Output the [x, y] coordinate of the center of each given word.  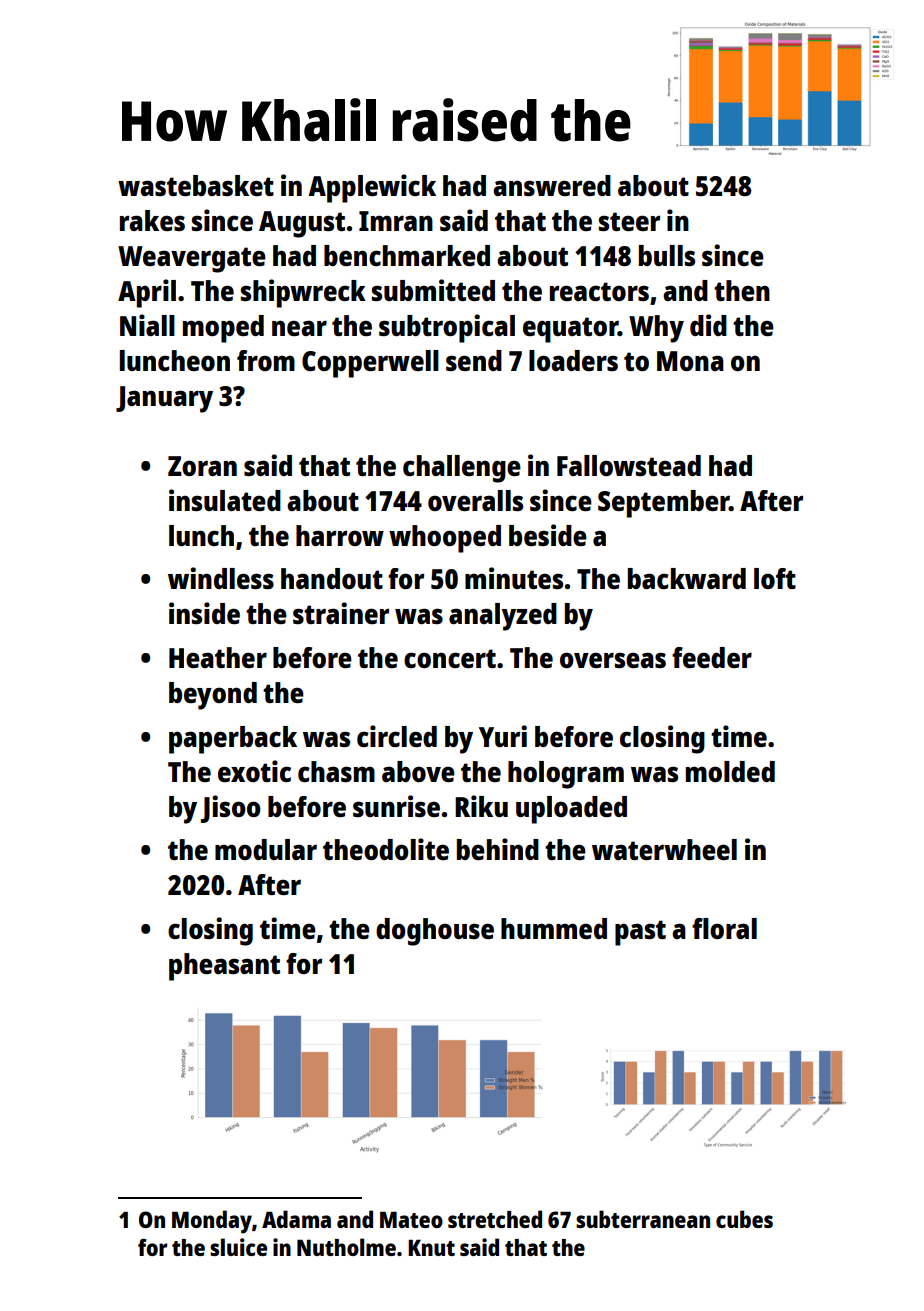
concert [450, 658]
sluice [238, 1247]
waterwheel [664, 849]
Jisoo [231, 809]
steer [629, 221]
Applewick [372, 188]
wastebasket [196, 185]
